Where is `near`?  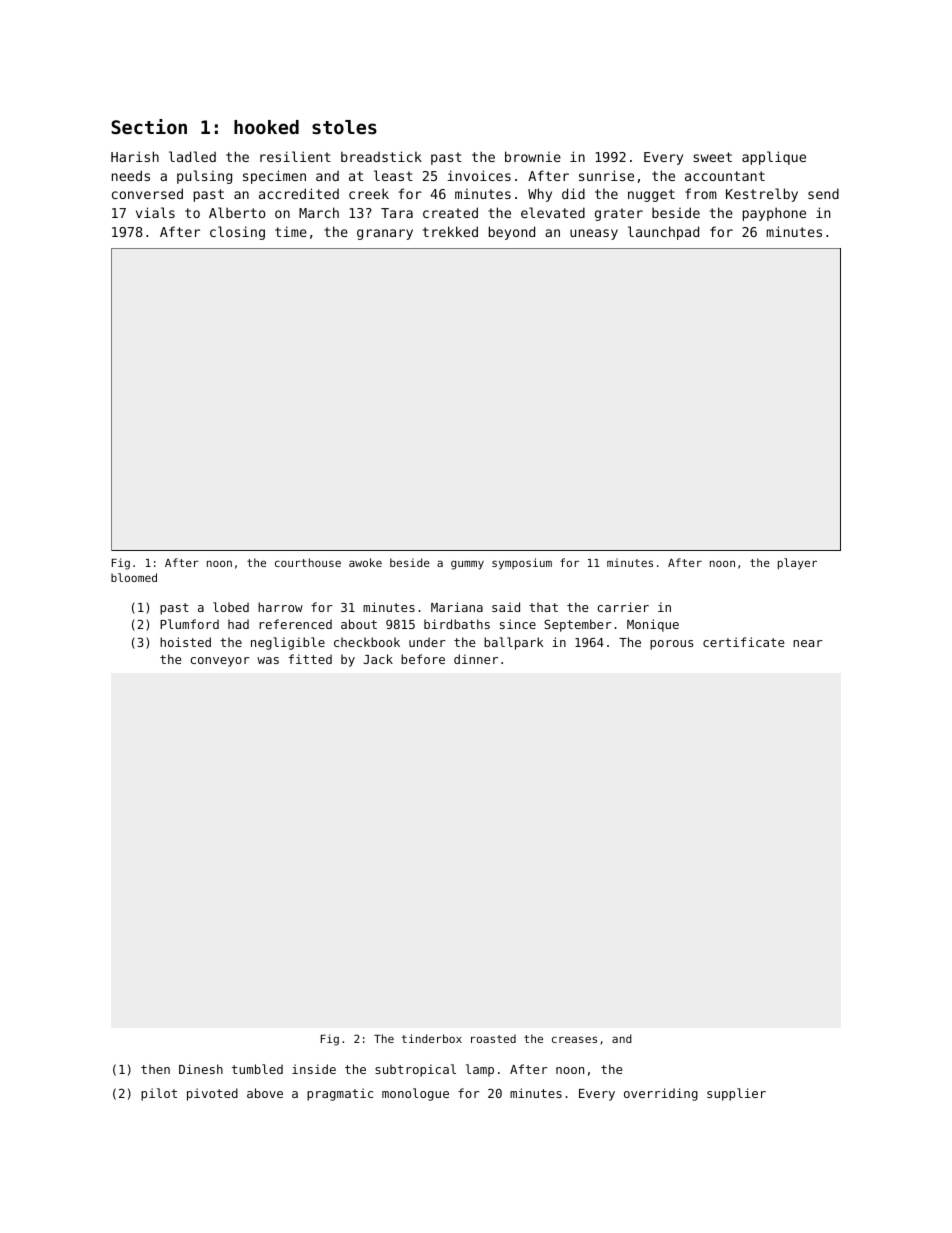 near is located at coordinates (807, 643).
